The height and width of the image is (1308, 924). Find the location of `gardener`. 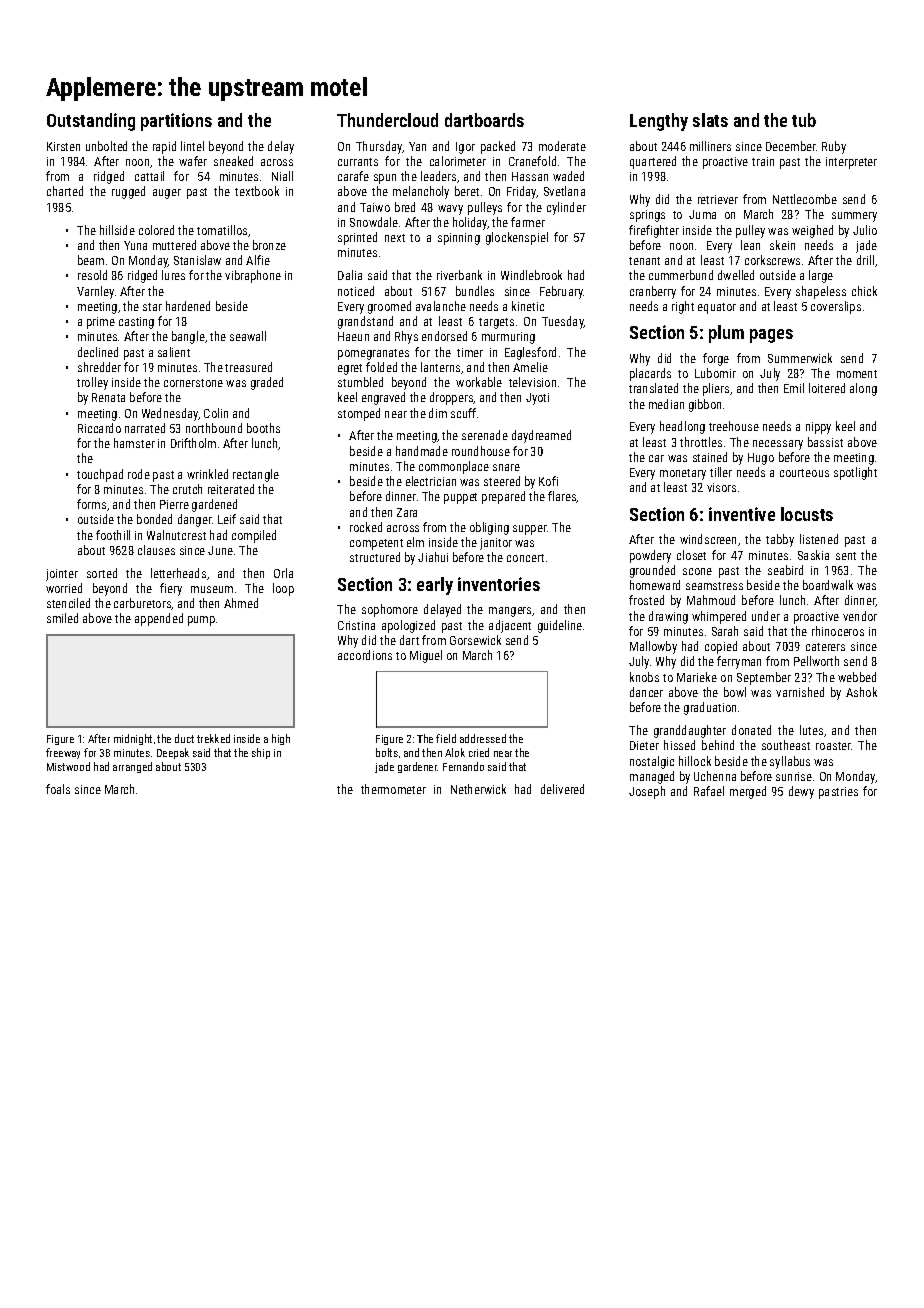

gardener is located at coordinates (418, 767).
